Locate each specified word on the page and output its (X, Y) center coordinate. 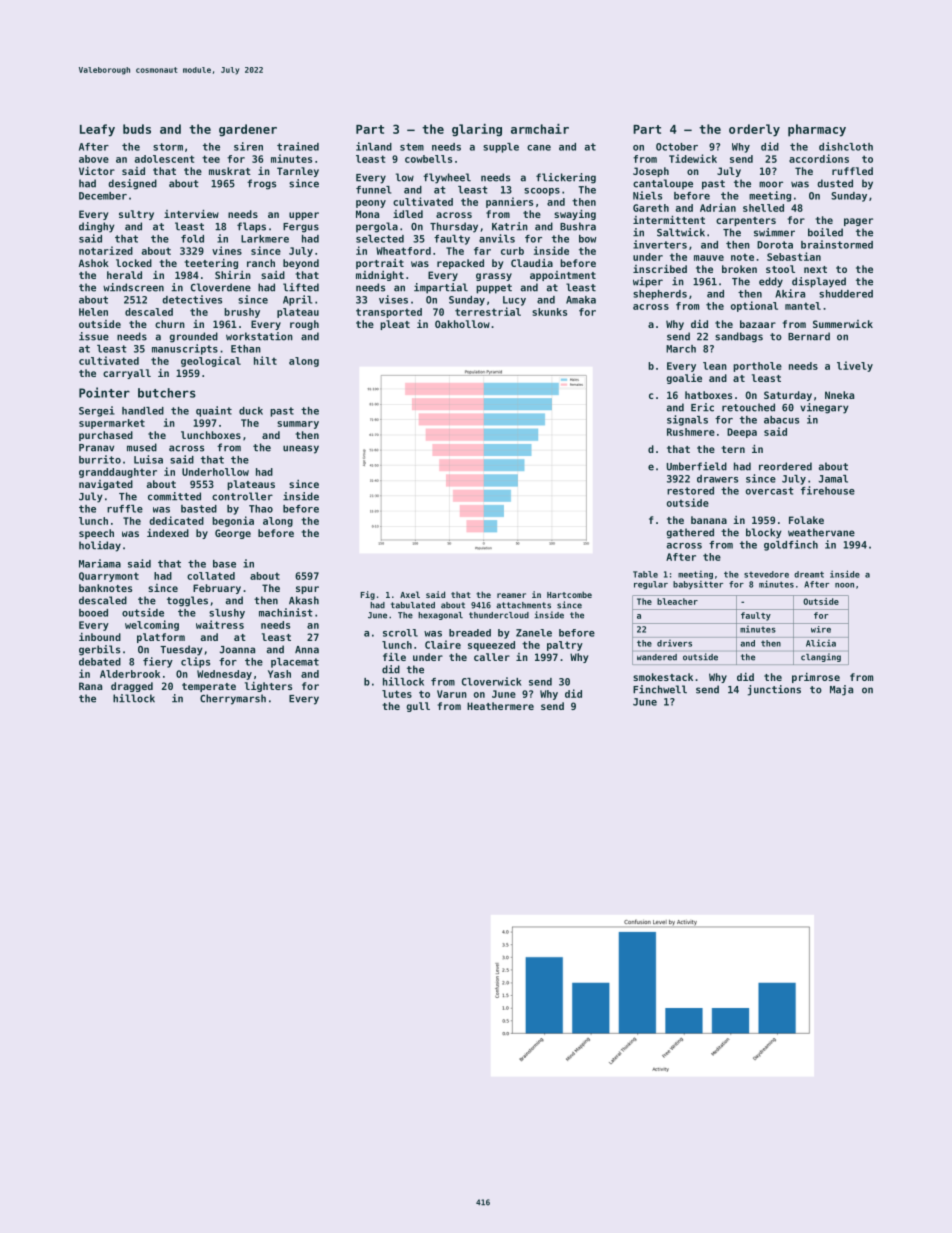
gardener (248, 130)
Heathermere (500, 706)
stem (412, 147)
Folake (806, 520)
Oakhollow (462, 324)
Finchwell (660, 689)
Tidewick (693, 158)
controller (242, 496)
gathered (690, 533)
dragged (132, 687)
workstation (259, 336)
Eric (702, 407)
